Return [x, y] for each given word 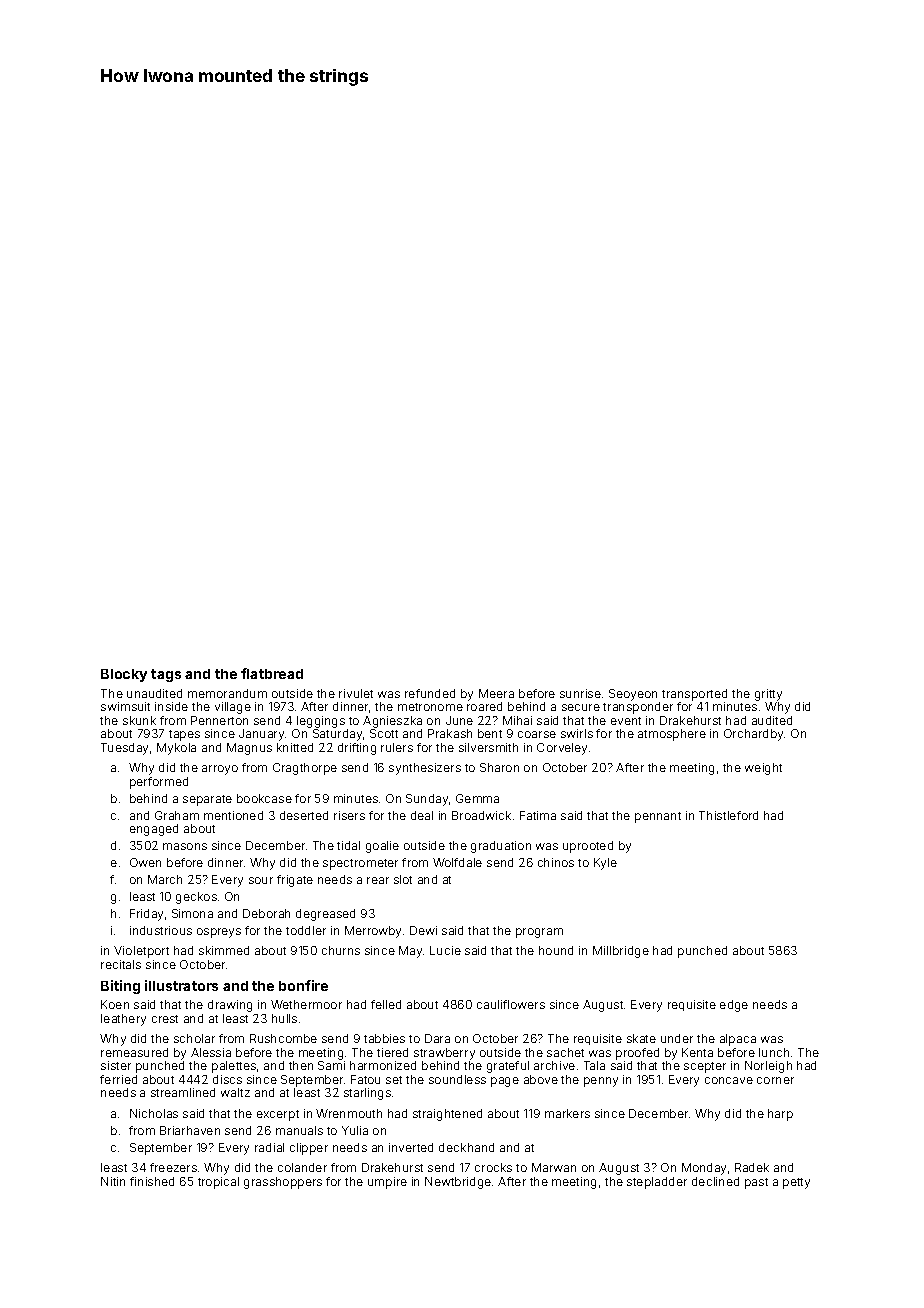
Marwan [554, 1167]
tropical [218, 1183]
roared [484, 706]
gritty [768, 695]
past [756, 1183]
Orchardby [753, 735]
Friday [146, 915]
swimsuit [125, 706]
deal [422, 815]
